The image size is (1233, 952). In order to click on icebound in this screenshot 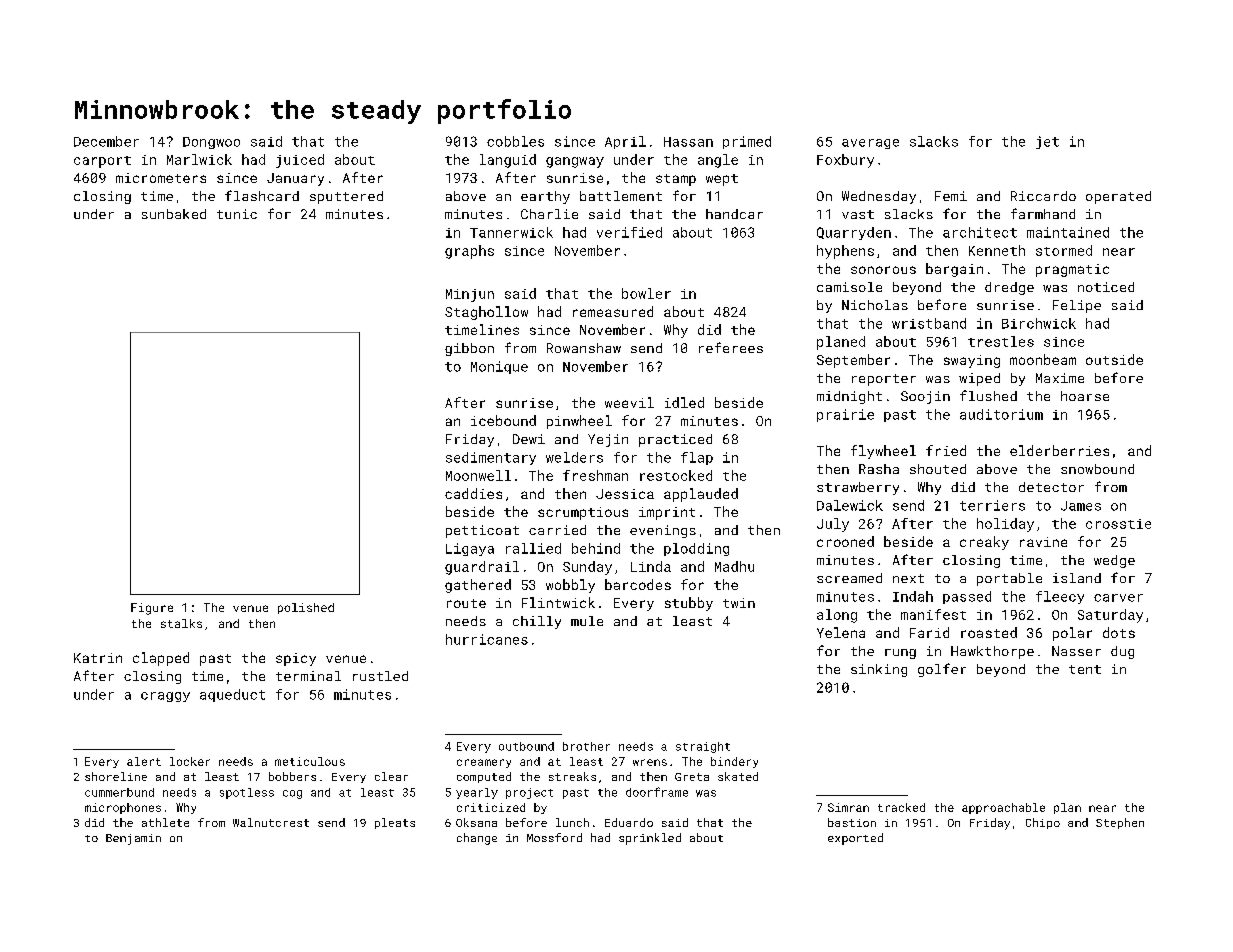, I will do `click(503, 420)`.
